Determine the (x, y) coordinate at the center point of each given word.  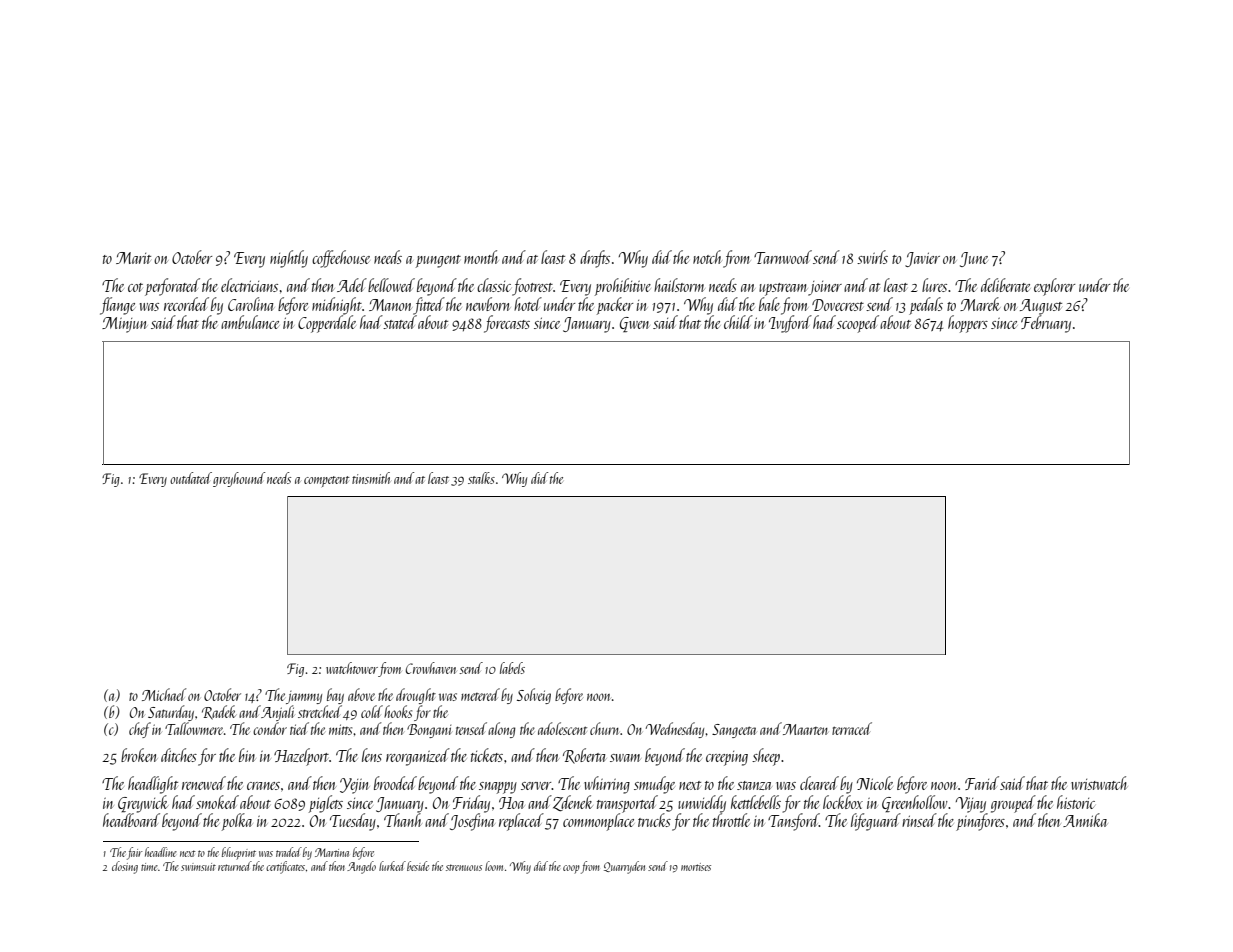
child (738, 322)
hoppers (968, 324)
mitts (340, 729)
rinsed (919, 820)
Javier (922, 259)
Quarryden (624, 867)
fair (135, 853)
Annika (1085, 820)
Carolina (250, 304)
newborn (487, 304)
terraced (852, 728)
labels (512, 668)
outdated (191, 478)
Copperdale (327, 324)
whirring (607, 785)
